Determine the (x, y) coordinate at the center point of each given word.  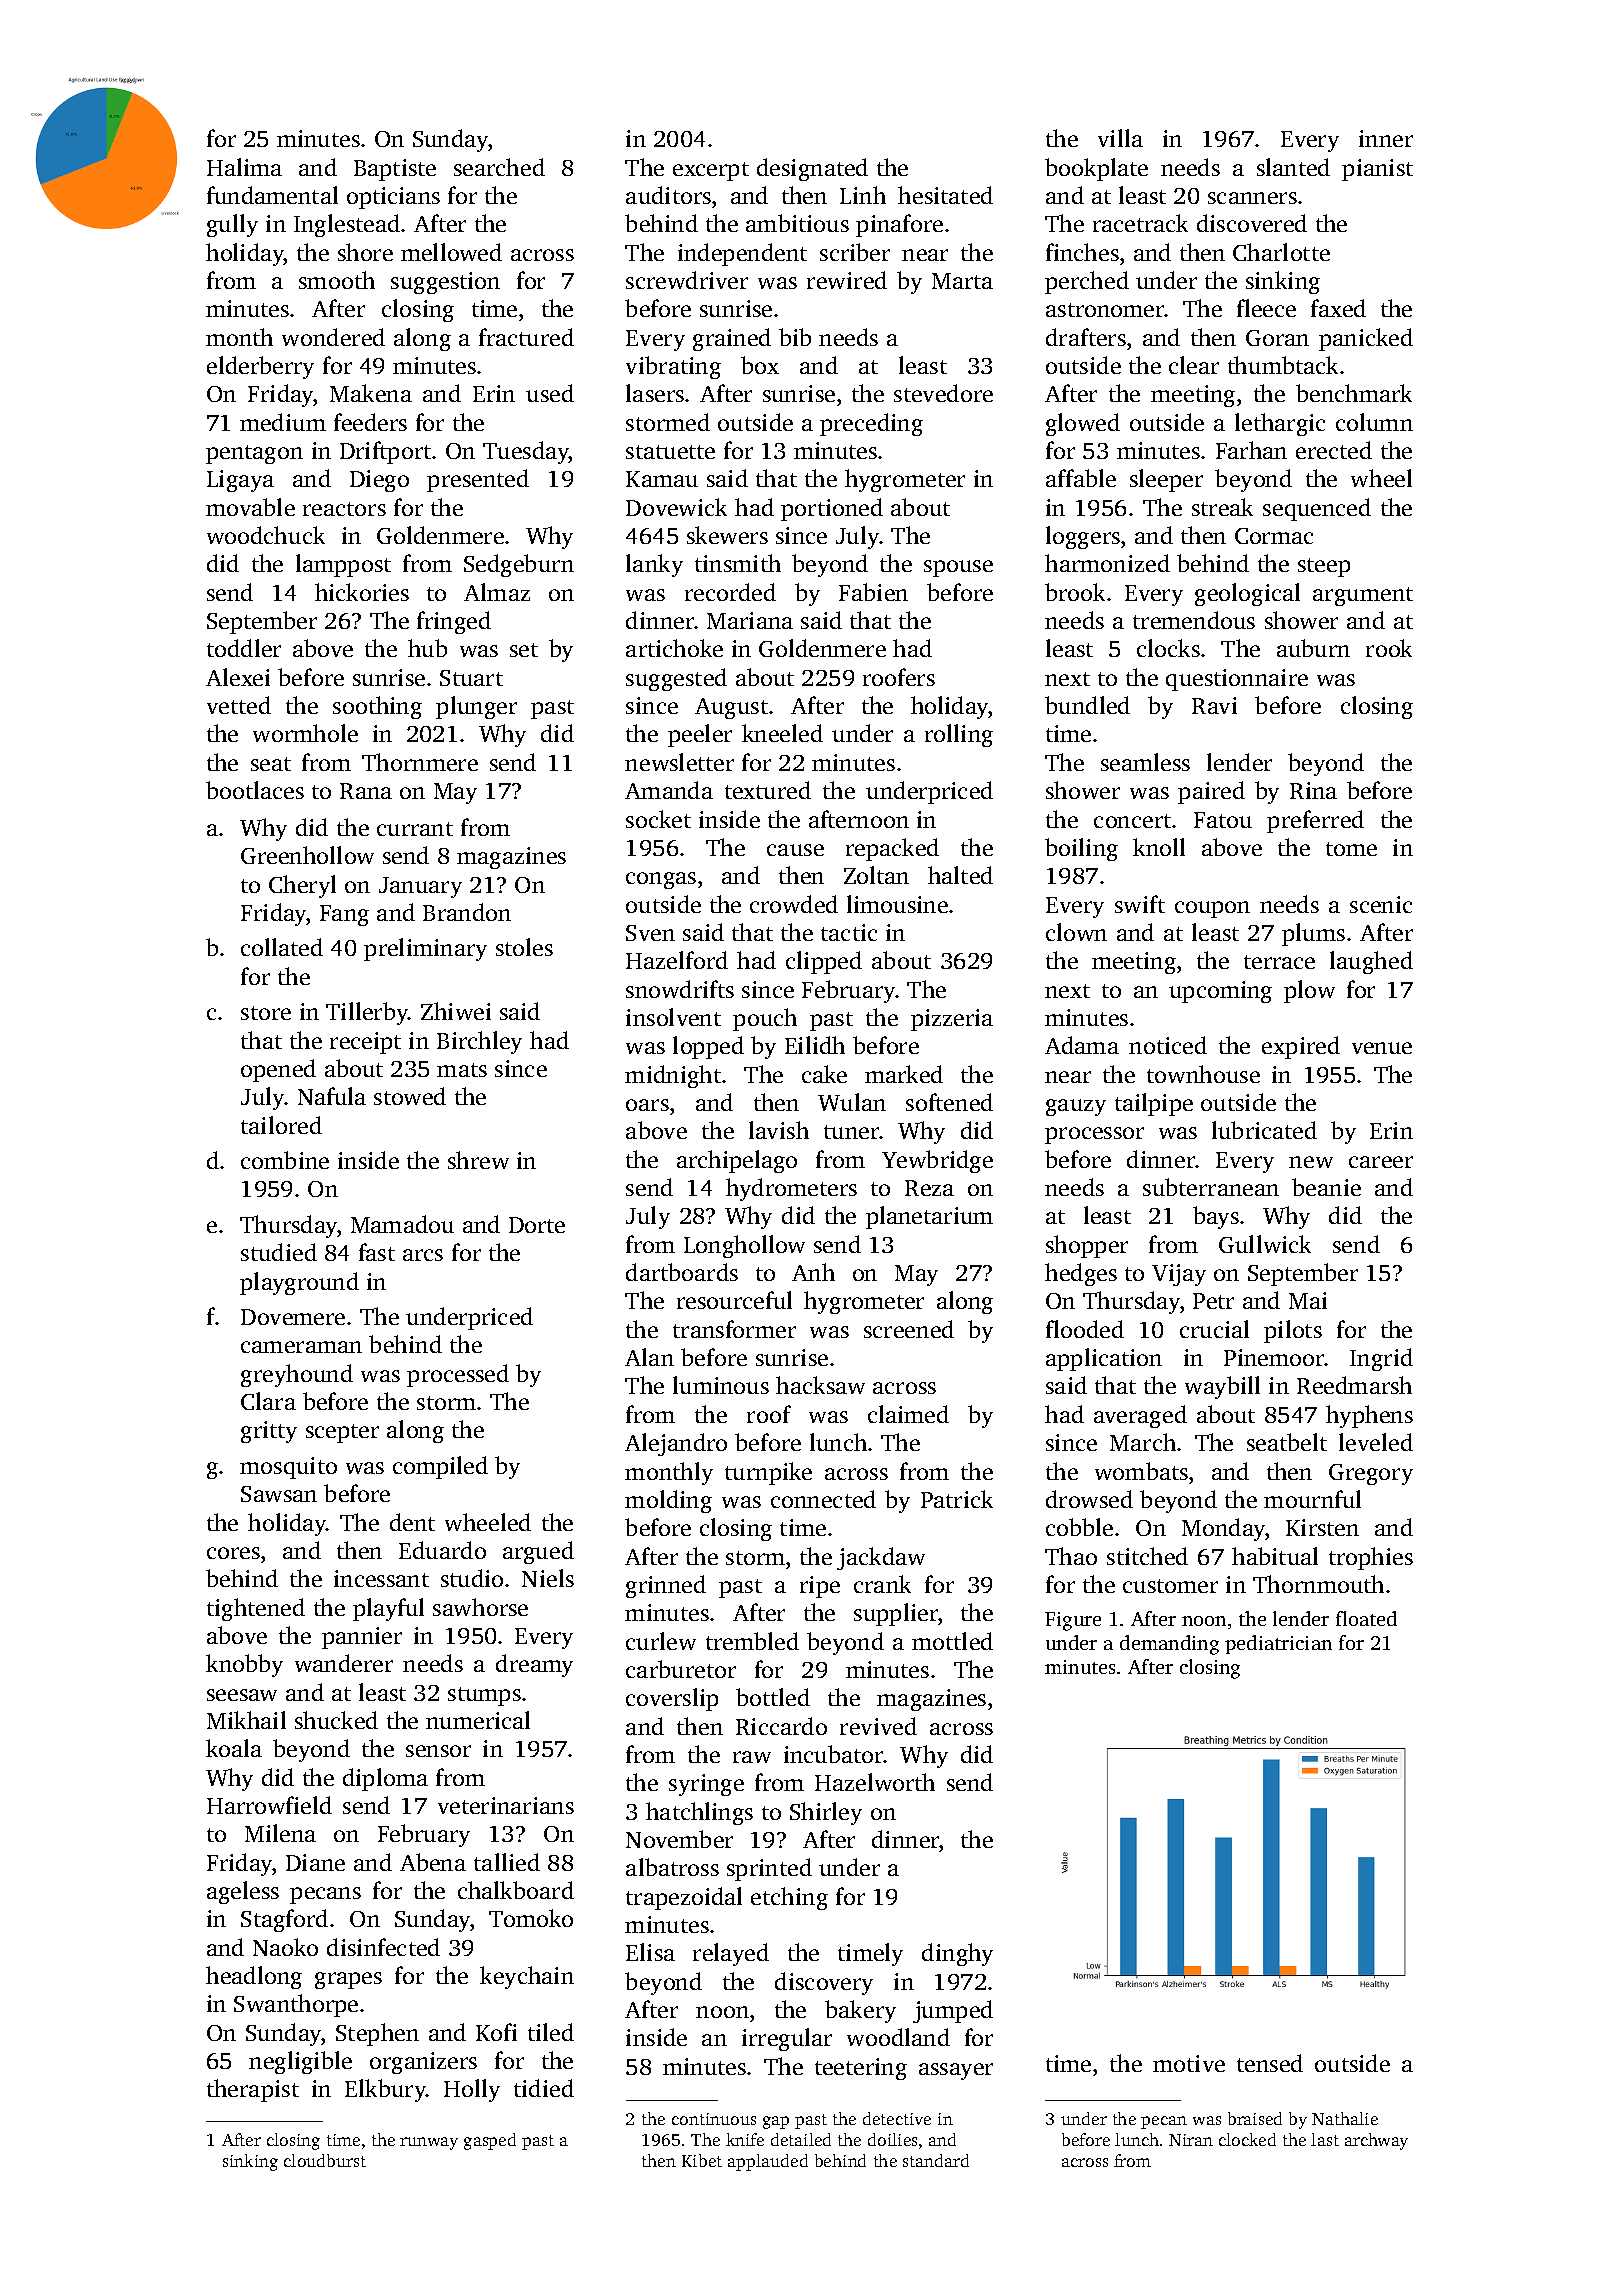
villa (1120, 138)
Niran (1191, 2140)
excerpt (711, 171)
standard (936, 2160)
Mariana (750, 620)
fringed (454, 622)
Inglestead (347, 225)
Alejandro (676, 1444)
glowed (1083, 424)
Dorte (537, 1225)
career (1381, 1162)
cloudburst (325, 2160)
